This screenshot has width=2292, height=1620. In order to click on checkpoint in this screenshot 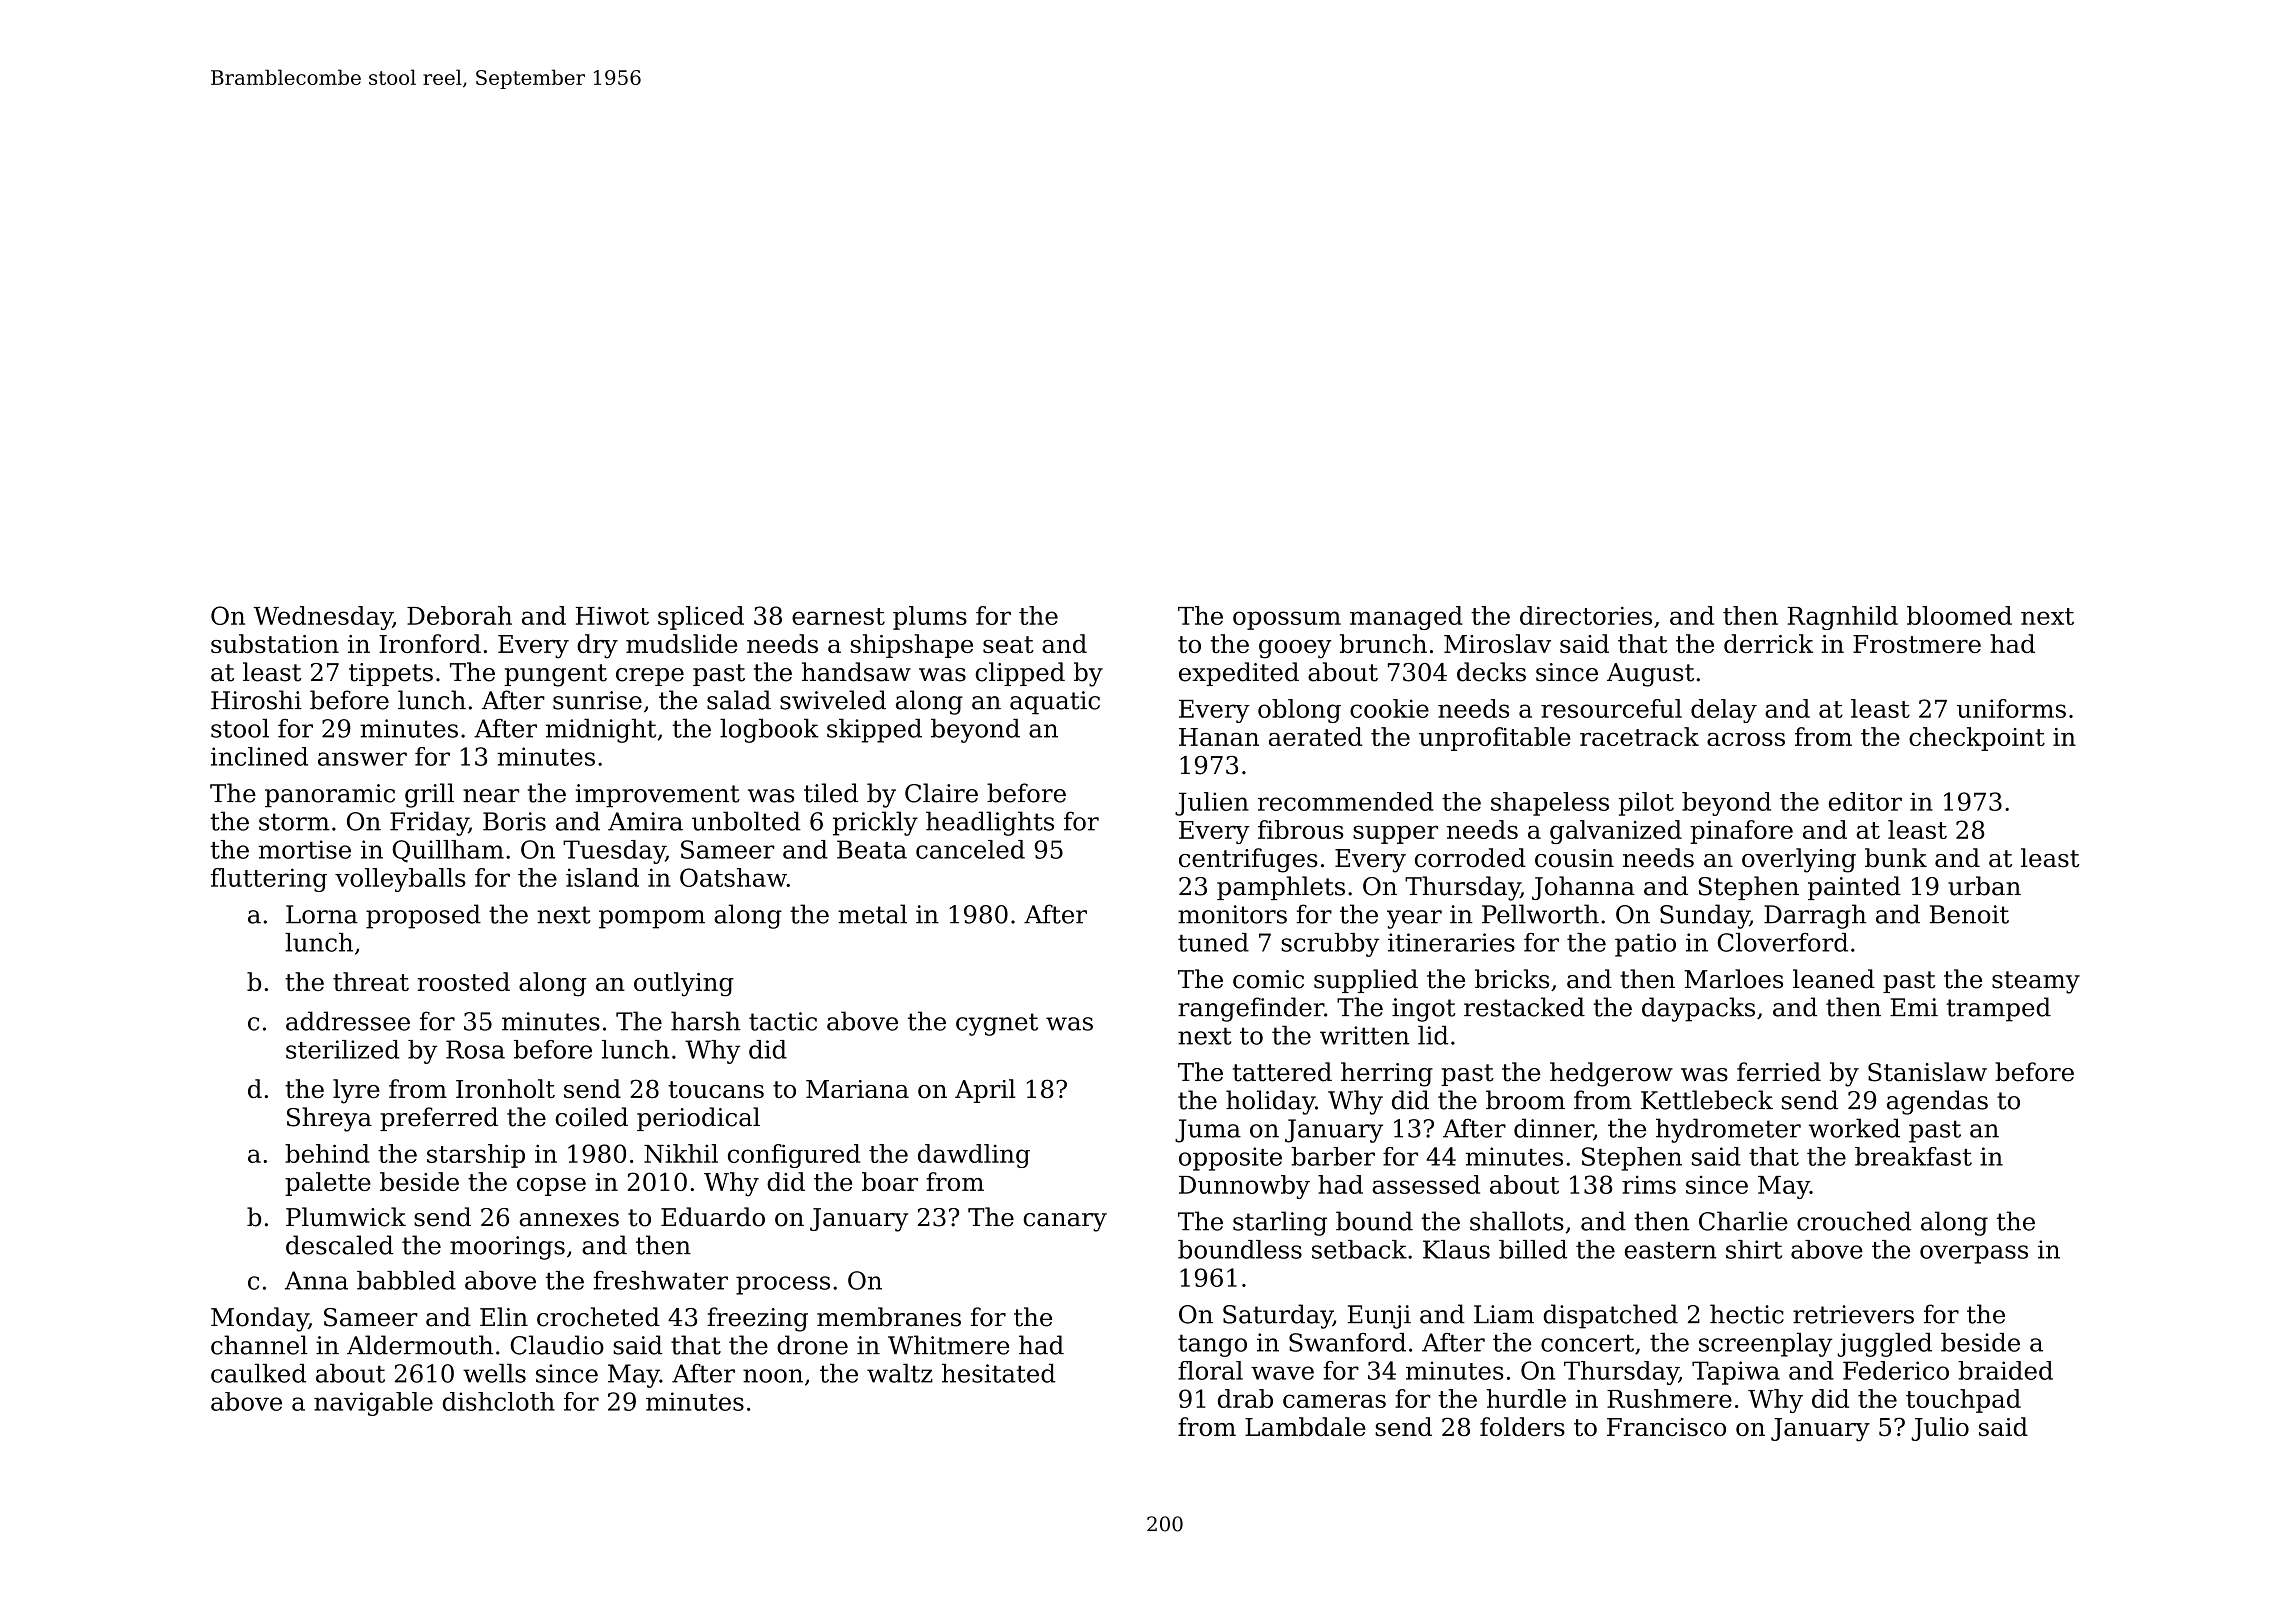, I will do `click(1977, 739)`.
